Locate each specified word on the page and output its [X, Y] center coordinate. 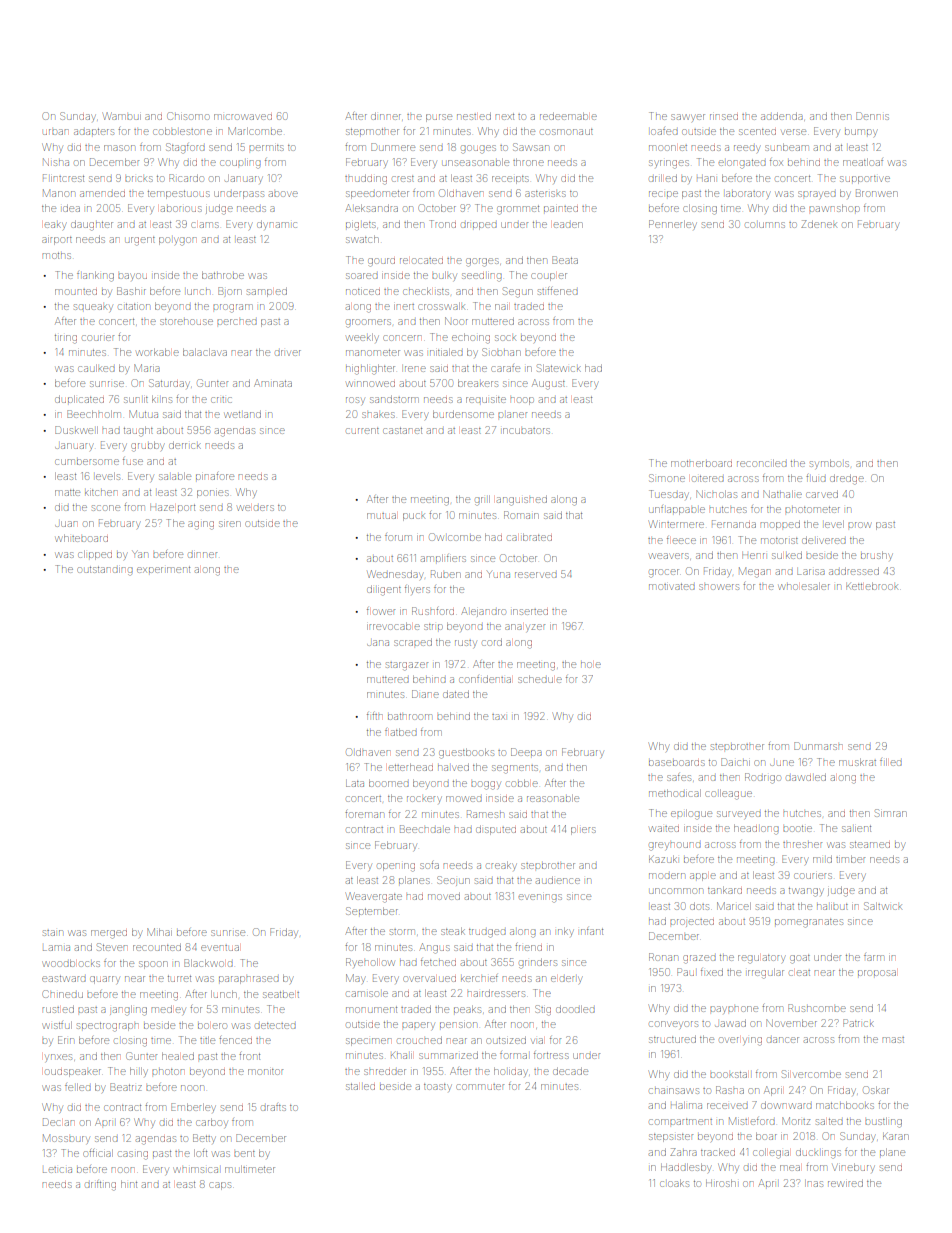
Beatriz [126, 1087]
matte [67, 493]
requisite [486, 400]
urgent [140, 241]
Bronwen [877, 193]
